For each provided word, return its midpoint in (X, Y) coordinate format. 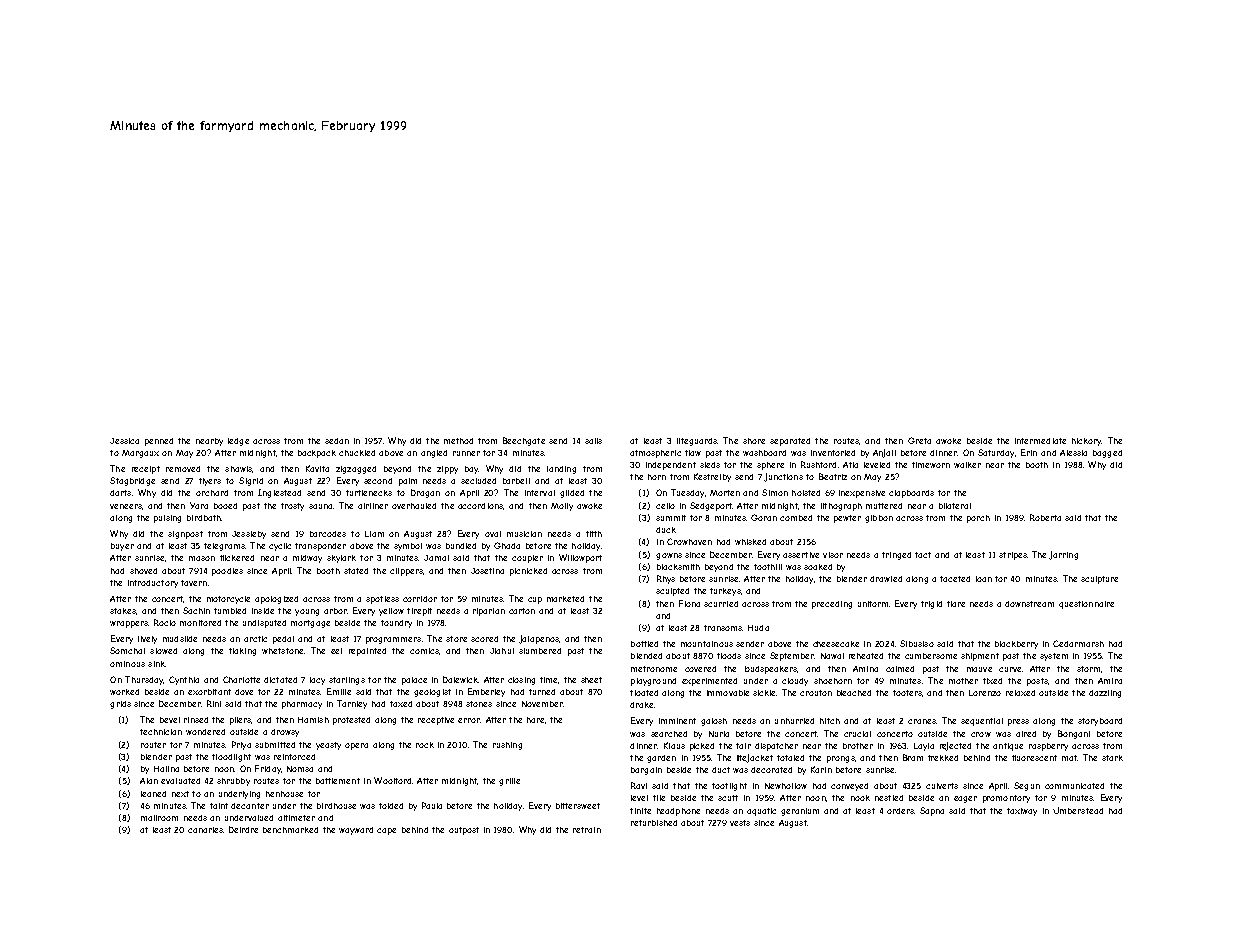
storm (1088, 669)
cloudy (795, 682)
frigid (931, 605)
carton (522, 611)
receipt (146, 470)
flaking (242, 652)
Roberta (1045, 517)
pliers (240, 721)
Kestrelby (712, 477)
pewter (847, 519)
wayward (356, 831)
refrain (587, 830)
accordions (480, 506)
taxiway (1022, 812)
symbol (408, 547)
